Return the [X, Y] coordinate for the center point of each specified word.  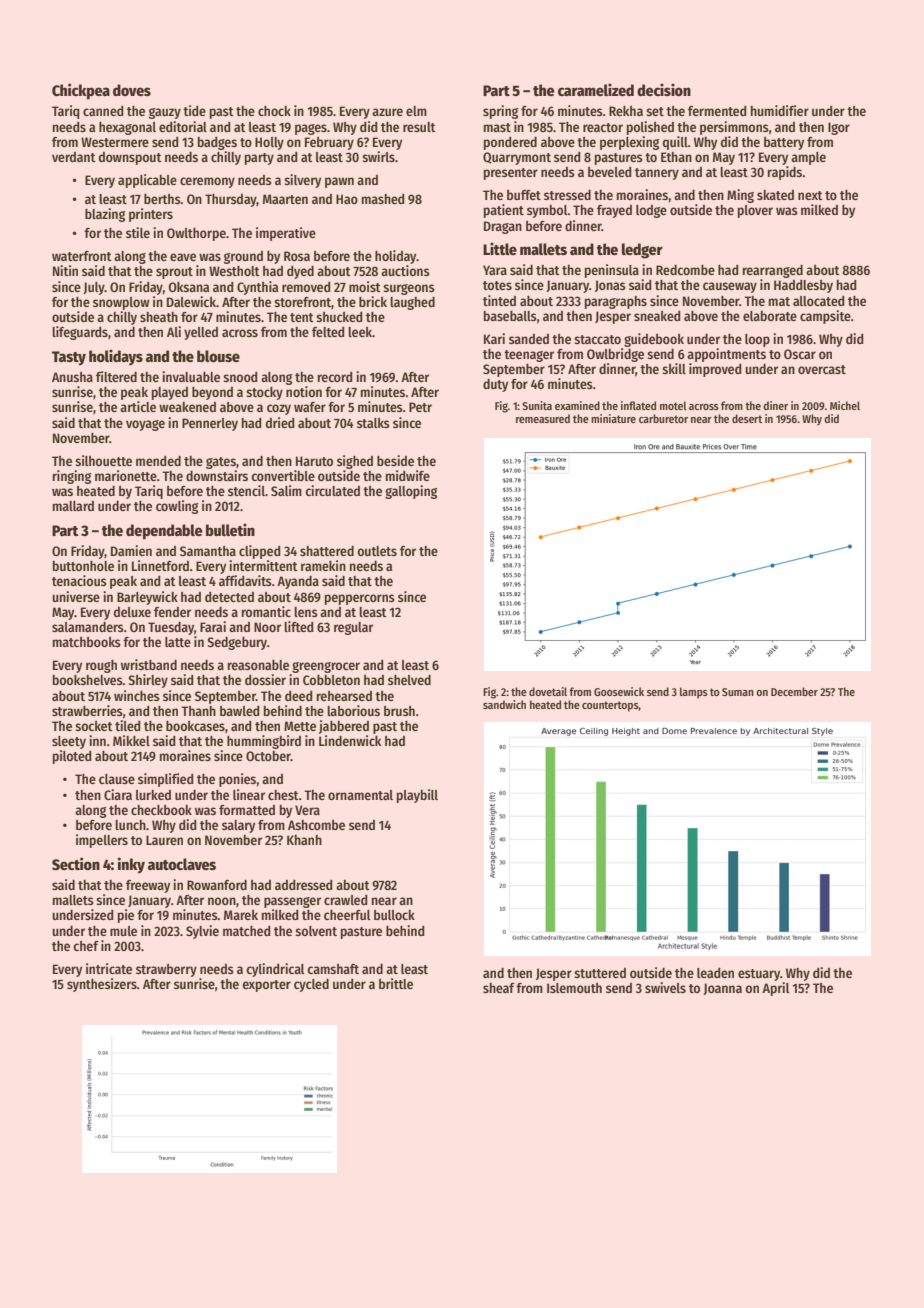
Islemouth [574, 988]
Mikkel [131, 740]
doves [132, 90]
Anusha [72, 377]
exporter [267, 986]
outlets [377, 551]
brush [399, 711]
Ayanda [298, 582]
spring [500, 112]
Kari [494, 338]
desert [747, 418]
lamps [694, 693]
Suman [738, 692]
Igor [839, 128]
